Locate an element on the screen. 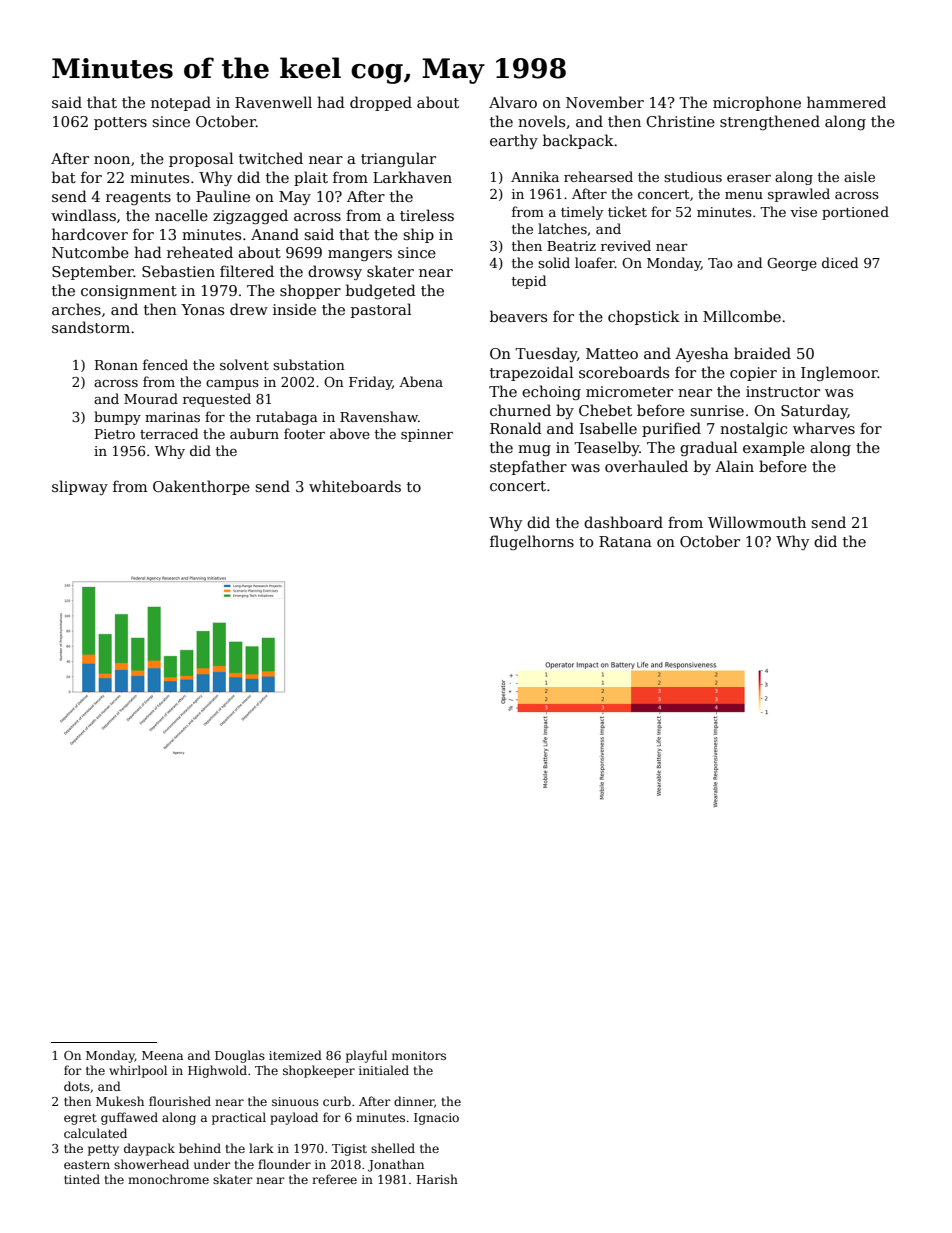  Oakenthorpe is located at coordinates (201, 487).
